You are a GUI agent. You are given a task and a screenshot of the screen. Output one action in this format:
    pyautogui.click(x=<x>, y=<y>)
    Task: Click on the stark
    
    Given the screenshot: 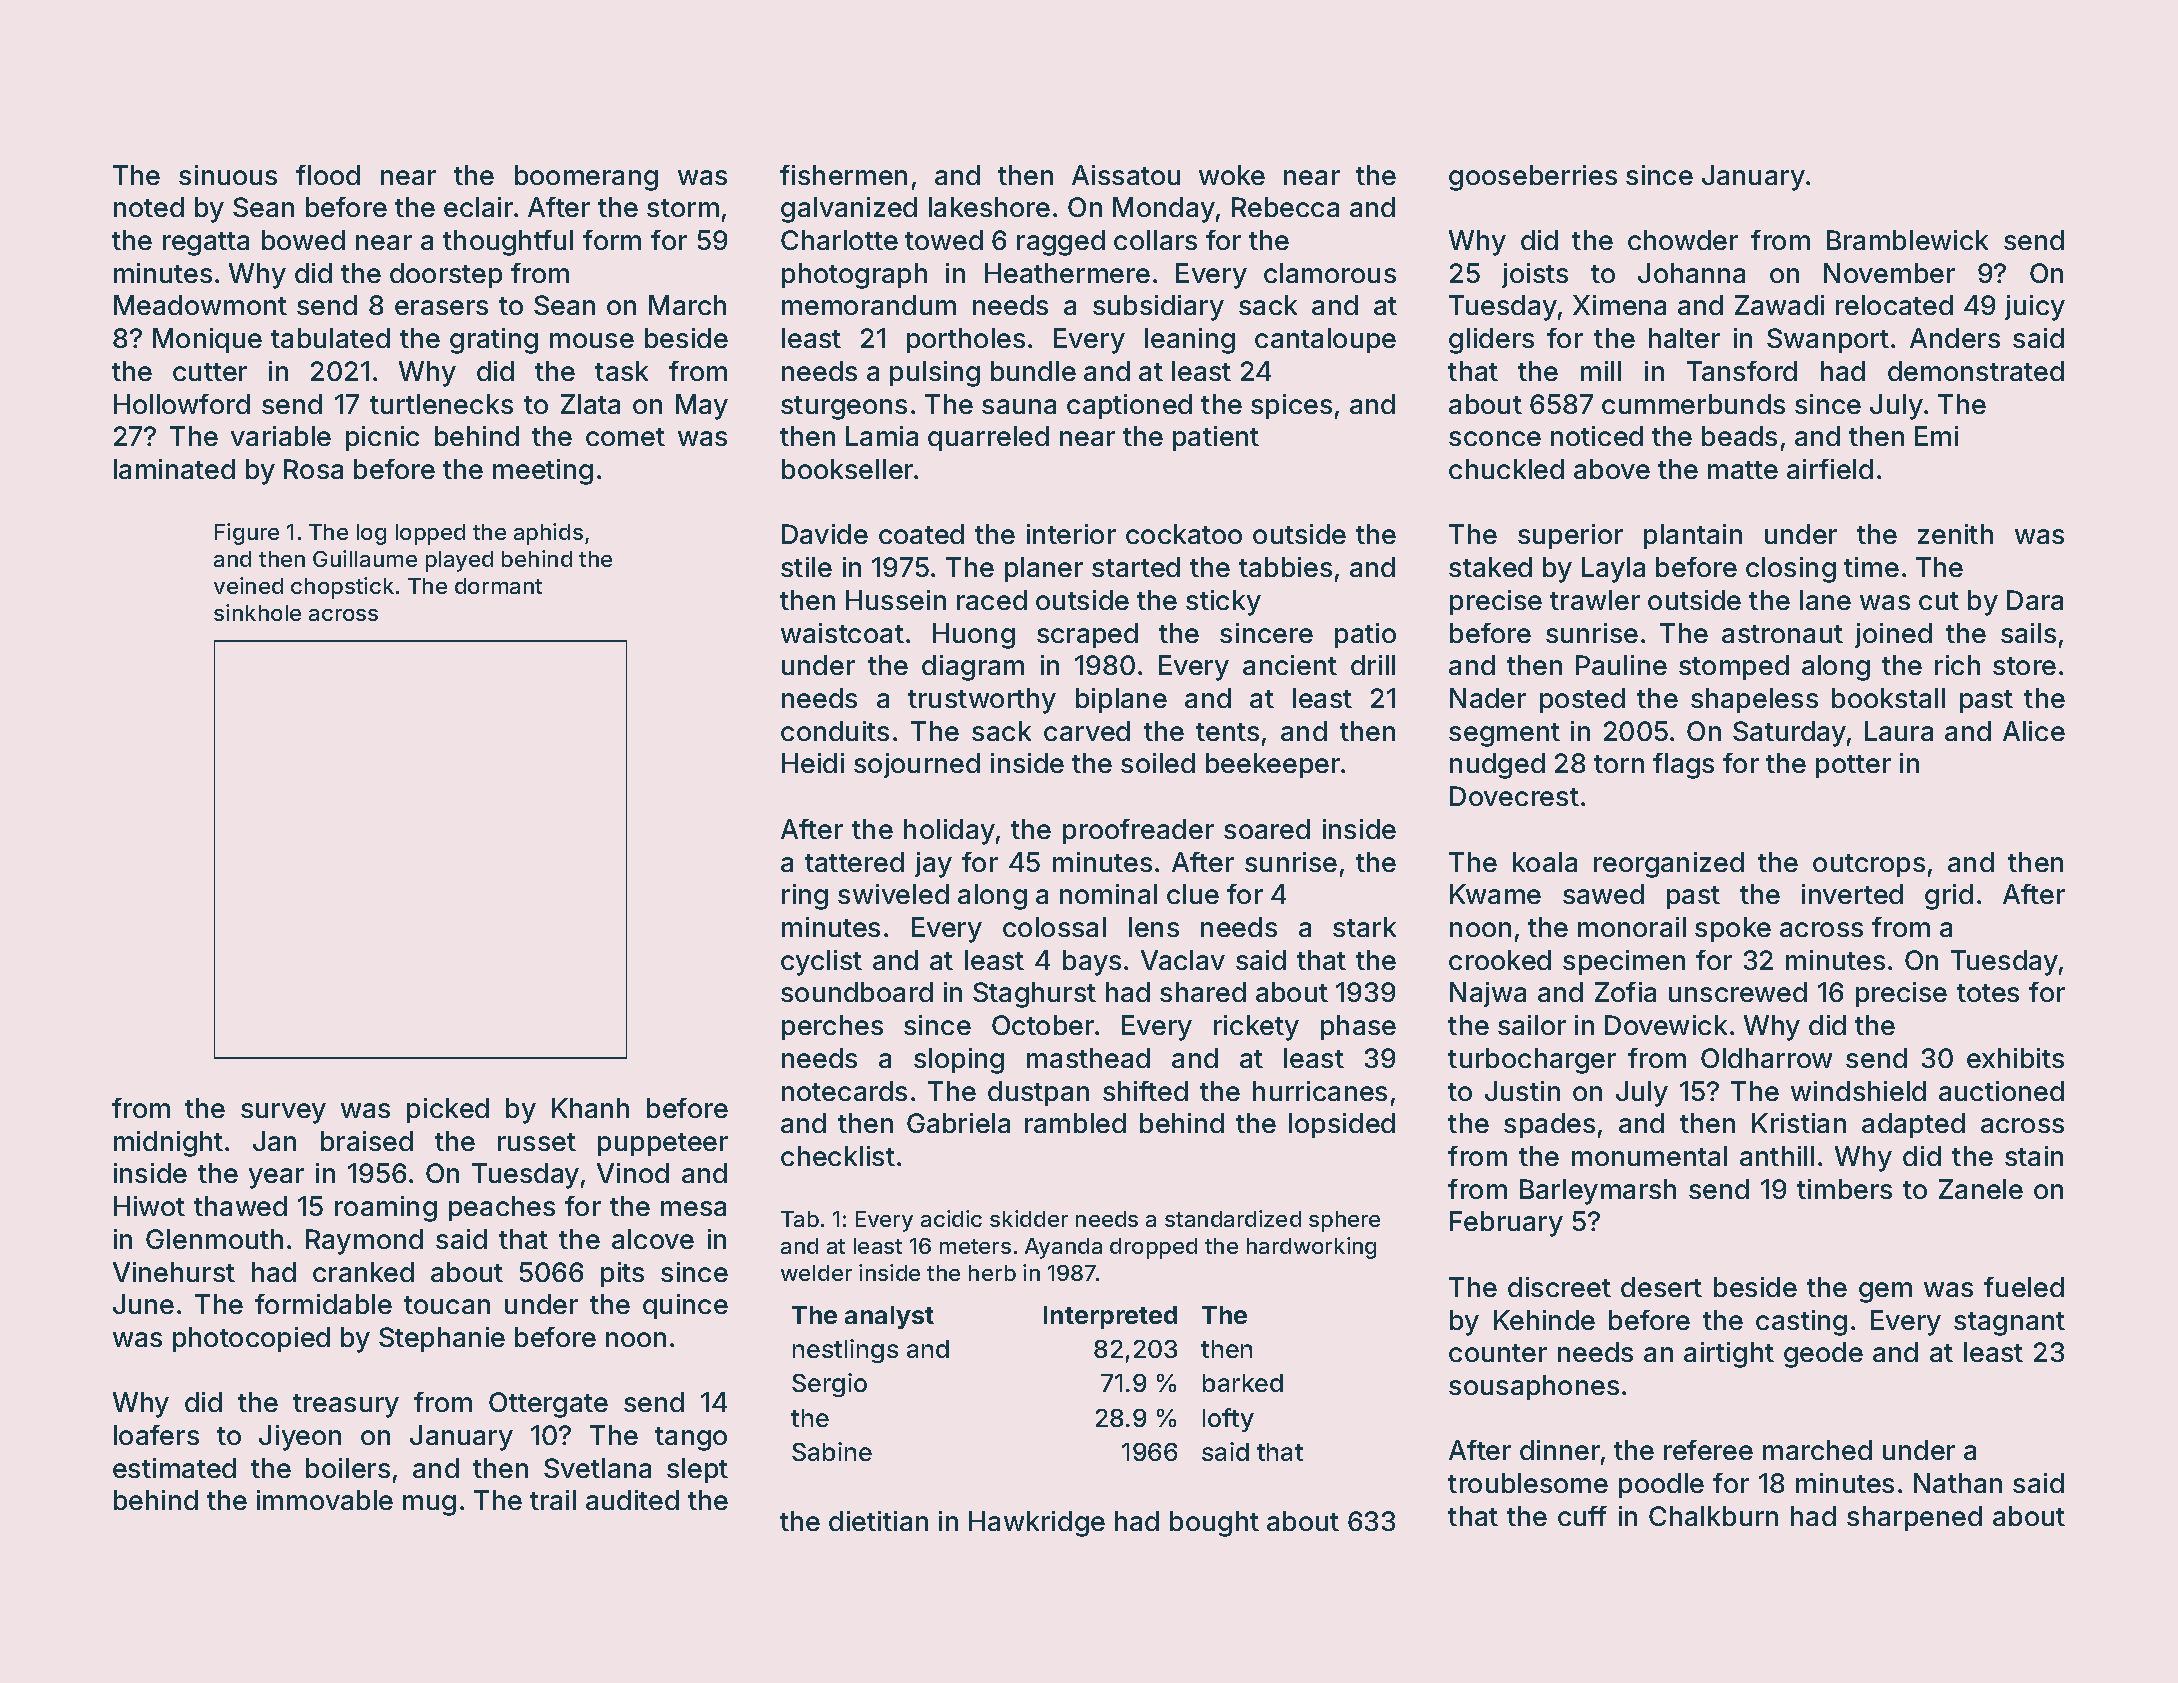 What is the action you would take?
    pyautogui.click(x=1364, y=927)
